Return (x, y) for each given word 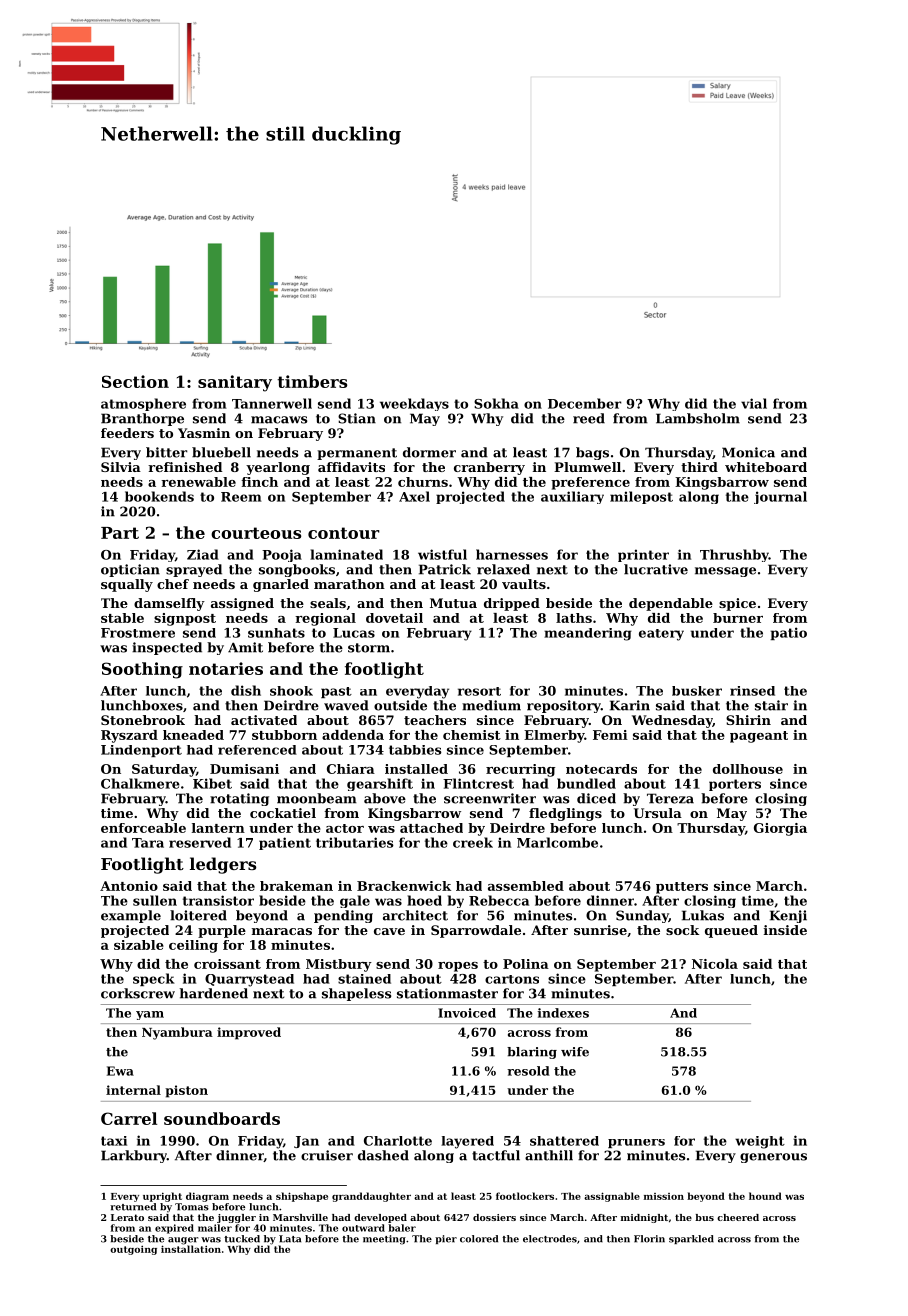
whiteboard (766, 467)
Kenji (788, 916)
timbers (312, 381)
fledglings (565, 814)
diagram (207, 1197)
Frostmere (138, 633)
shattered (564, 1141)
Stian (357, 418)
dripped (512, 604)
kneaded (193, 735)
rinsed (752, 691)
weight (760, 1142)
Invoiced (467, 1013)
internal (133, 1090)
